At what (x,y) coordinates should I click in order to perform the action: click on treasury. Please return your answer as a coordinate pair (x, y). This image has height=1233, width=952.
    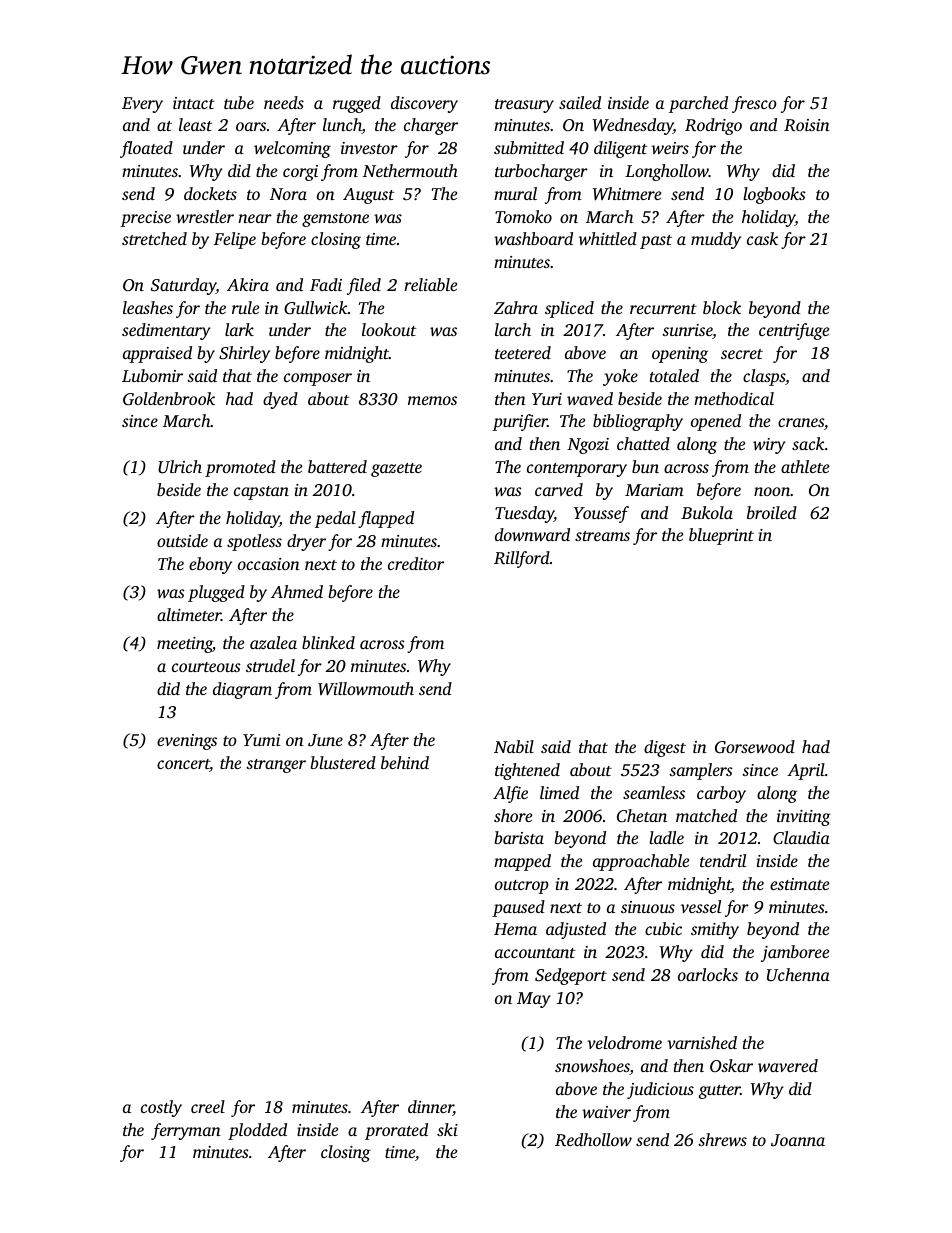
    Looking at the image, I should click on (524, 106).
